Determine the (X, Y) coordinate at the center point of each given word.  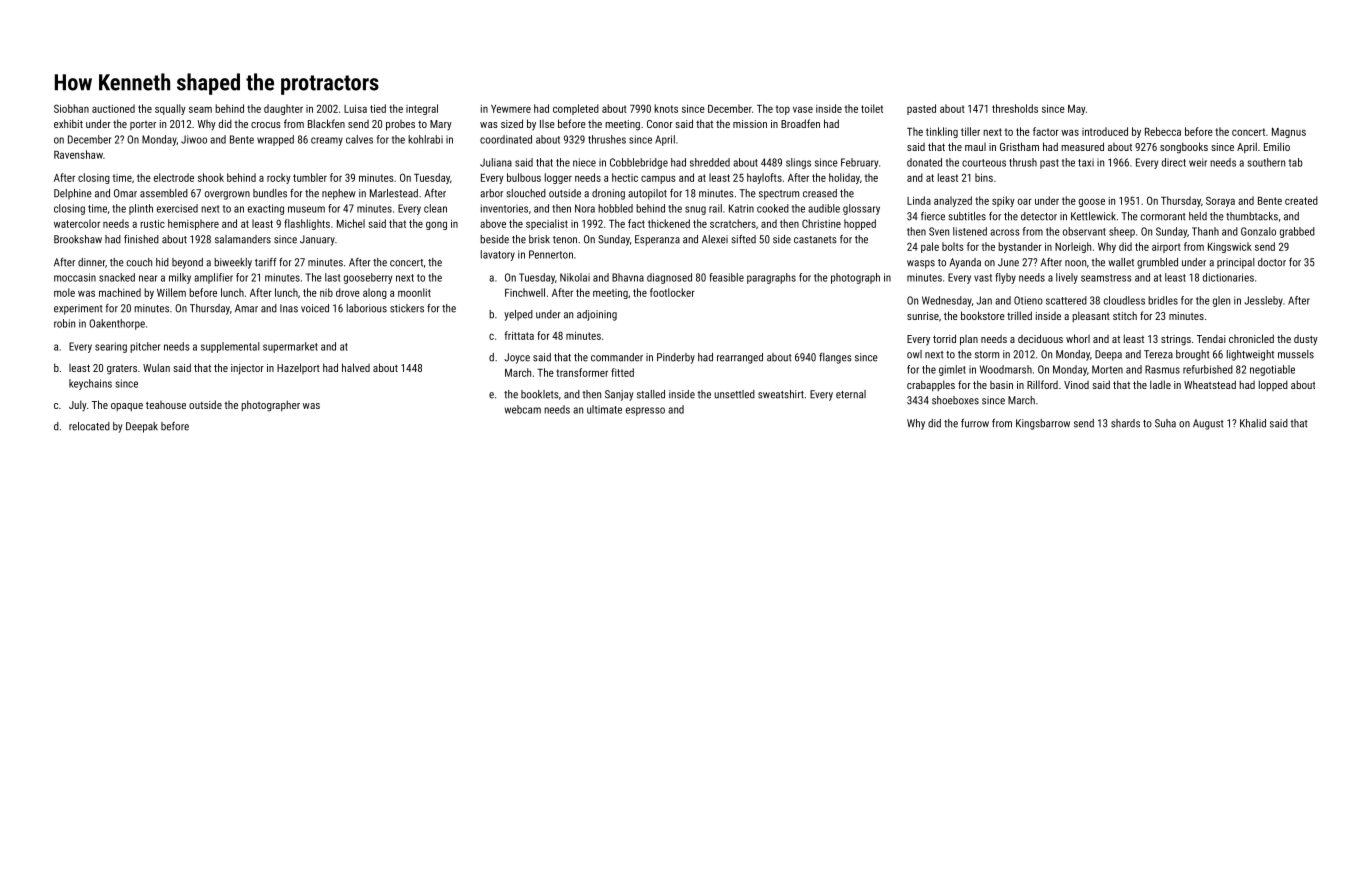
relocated (89, 426)
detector (1039, 216)
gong (436, 226)
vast (983, 278)
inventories (504, 208)
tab (1296, 162)
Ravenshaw (78, 154)
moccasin (75, 277)
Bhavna (628, 277)
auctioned (113, 108)
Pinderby (676, 358)
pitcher (145, 347)
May (1077, 110)
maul (975, 147)
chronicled (1251, 338)
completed (576, 109)
